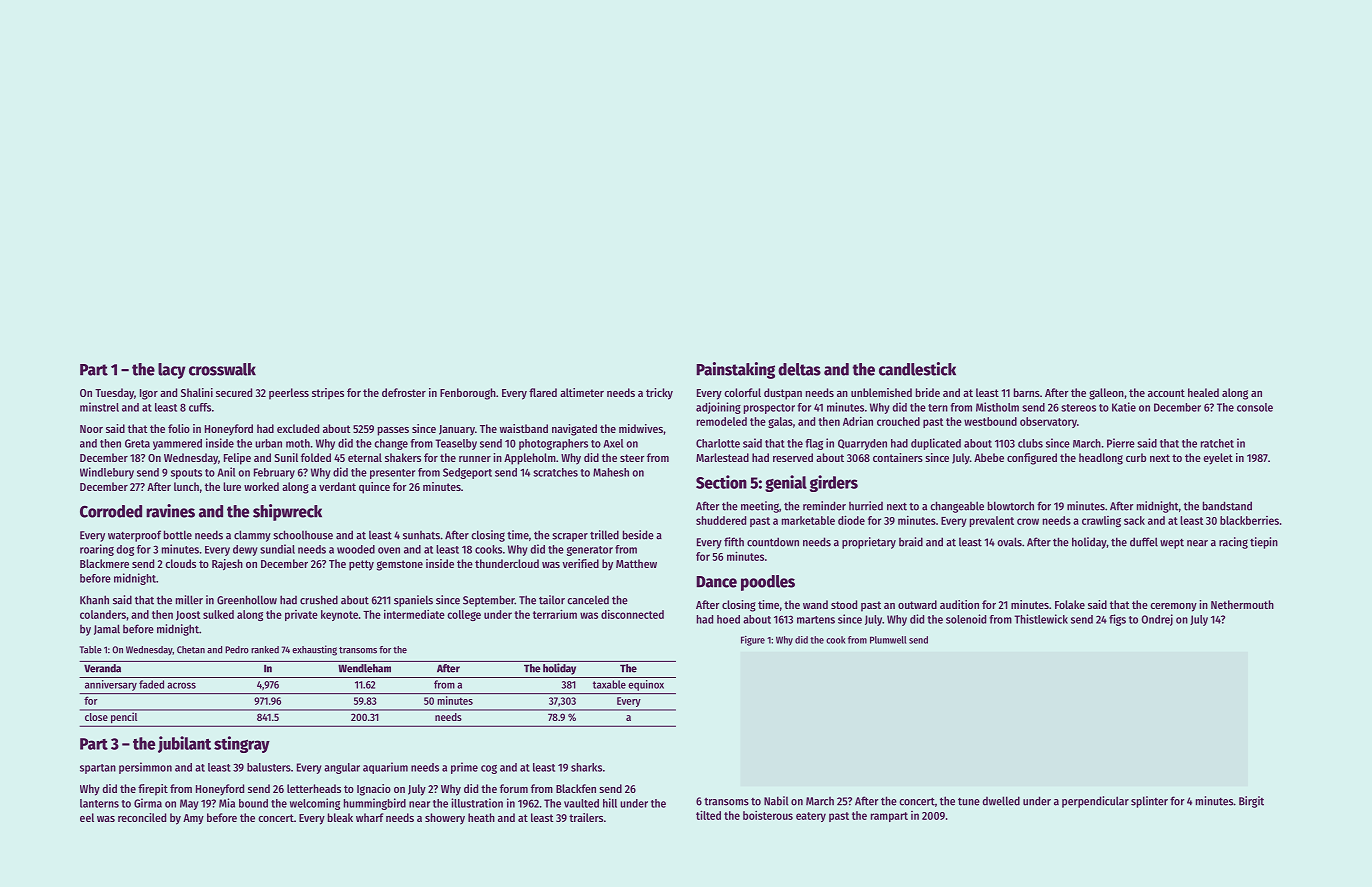 This document has height=887, width=1372. What do you see at coordinates (959, 604) in the document?
I see `audition` at bounding box center [959, 604].
